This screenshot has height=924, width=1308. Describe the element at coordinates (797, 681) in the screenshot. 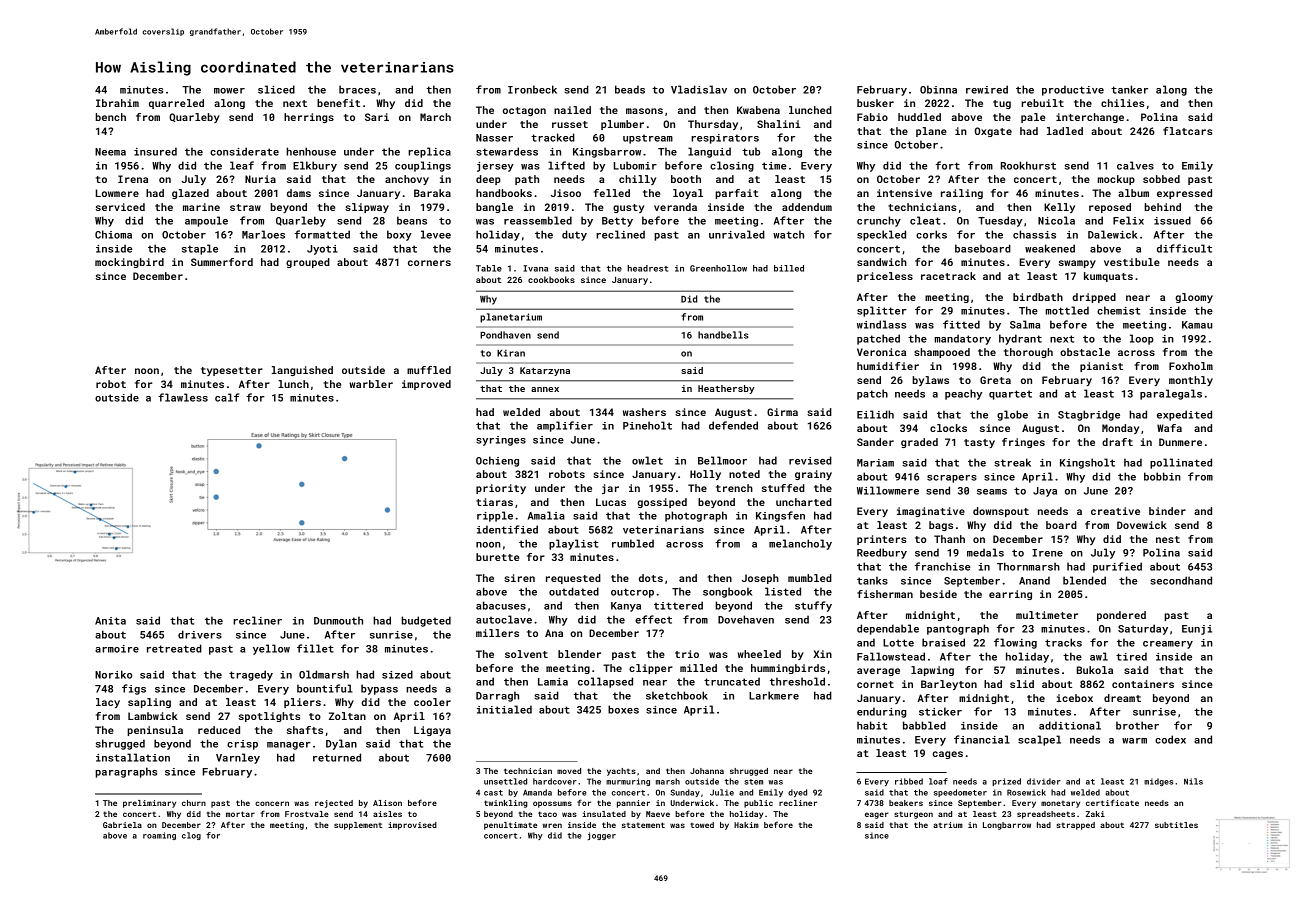

I see `threshold` at that location.
